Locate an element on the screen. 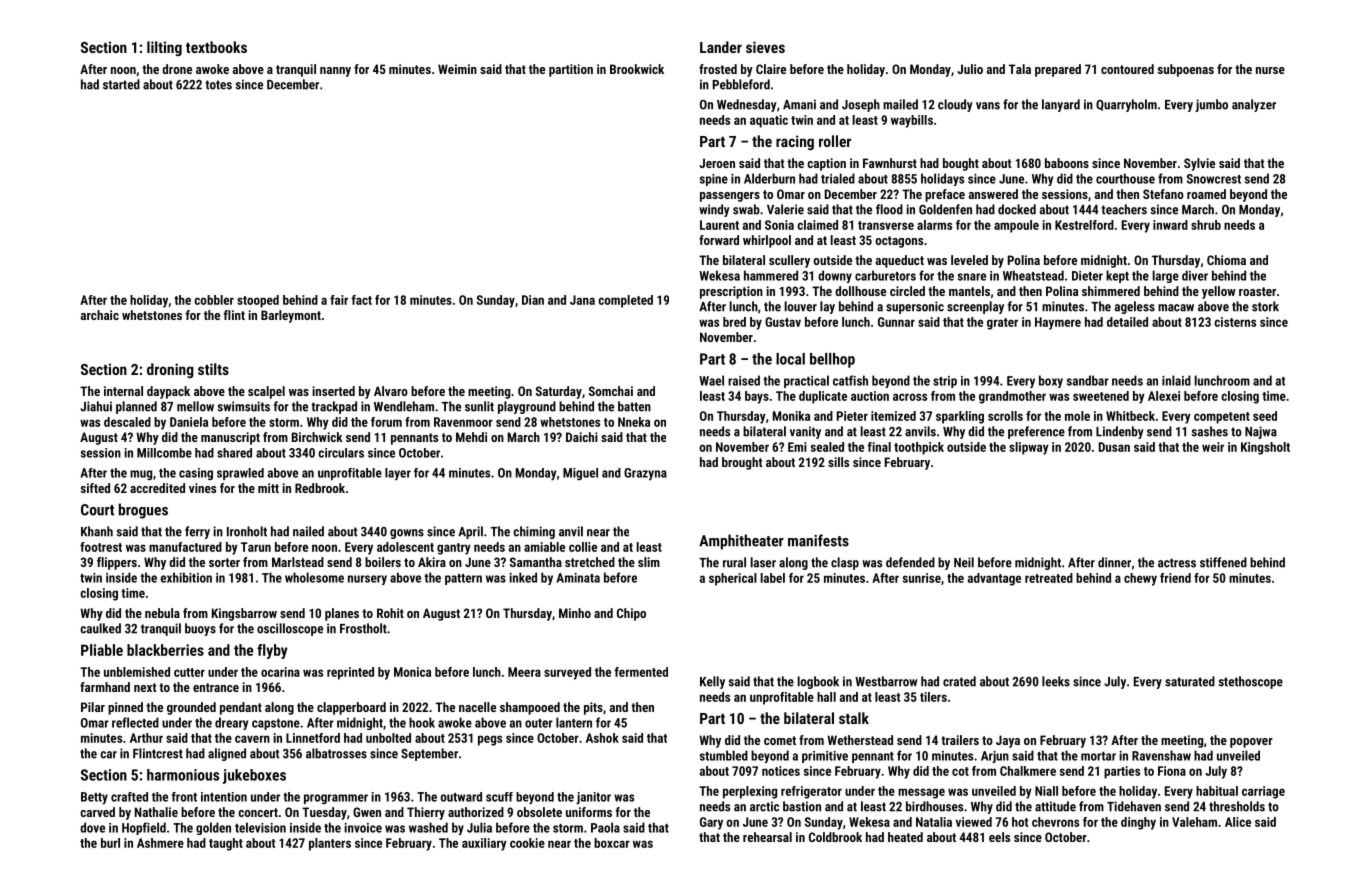  aqueduct is located at coordinates (900, 261).
